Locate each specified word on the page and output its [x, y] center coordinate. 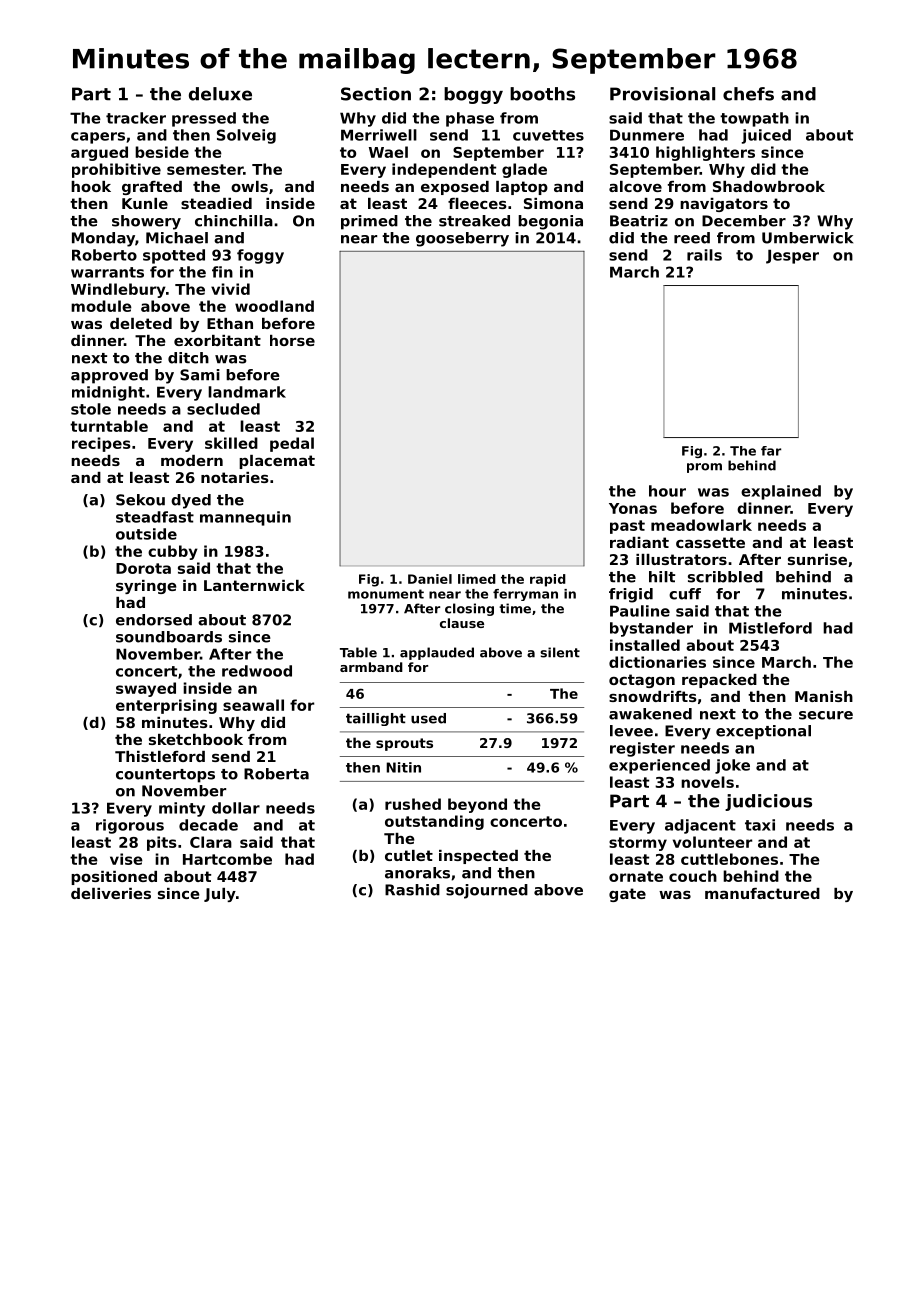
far [771, 451]
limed [477, 579]
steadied [216, 203]
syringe [146, 587]
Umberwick [807, 238]
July [220, 895]
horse [292, 340]
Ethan [230, 323]
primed [369, 222]
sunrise [817, 559]
